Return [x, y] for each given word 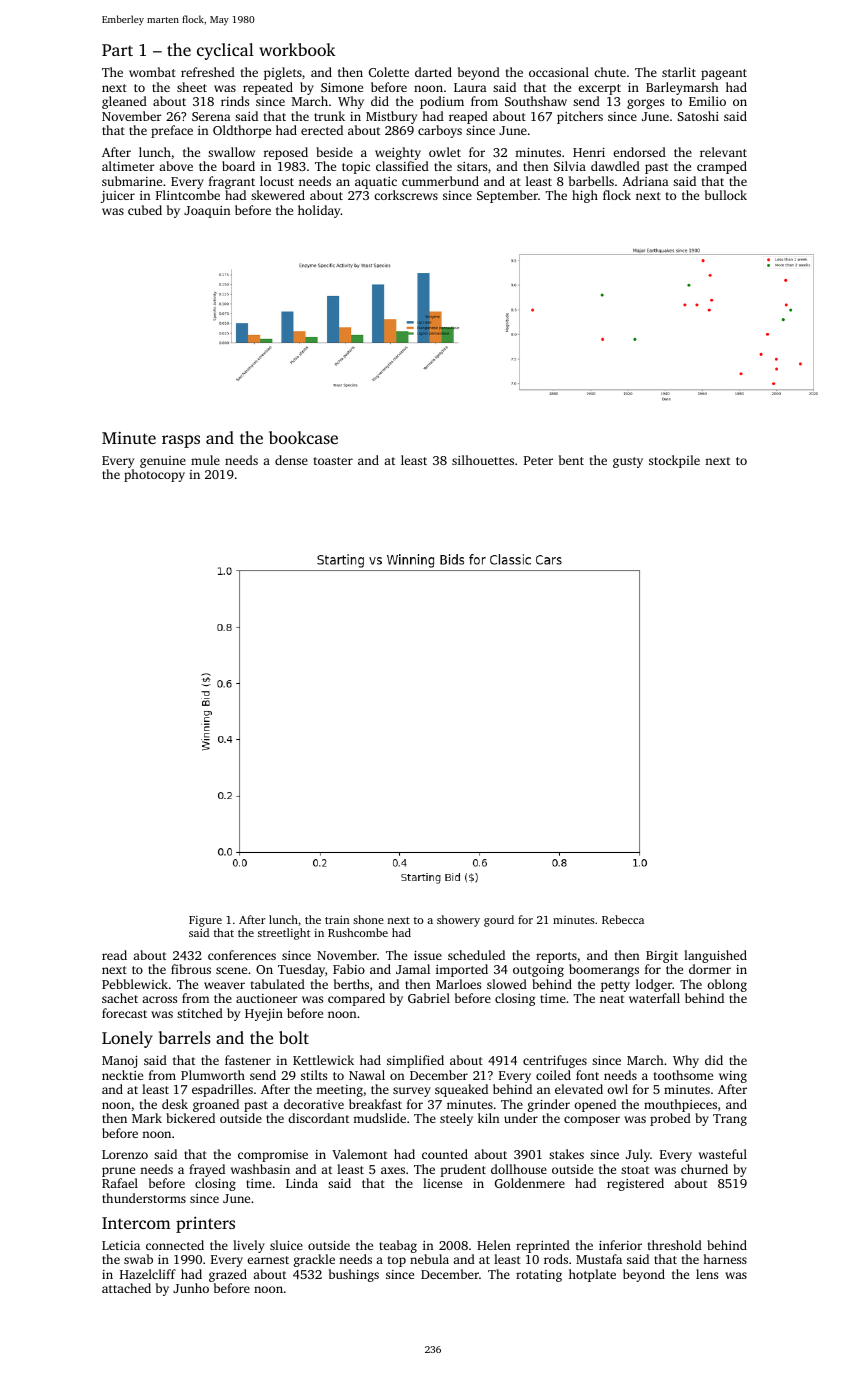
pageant [724, 74]
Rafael [120, 1183]
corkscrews [406, 195]
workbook [297, 49]
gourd [499, 921]
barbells [591, 181]
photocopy [154, 475]
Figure [205, 921]
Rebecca [623, 919]
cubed [145, 210]
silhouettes [483, 460]
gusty [628, 462]
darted [433, 72]
